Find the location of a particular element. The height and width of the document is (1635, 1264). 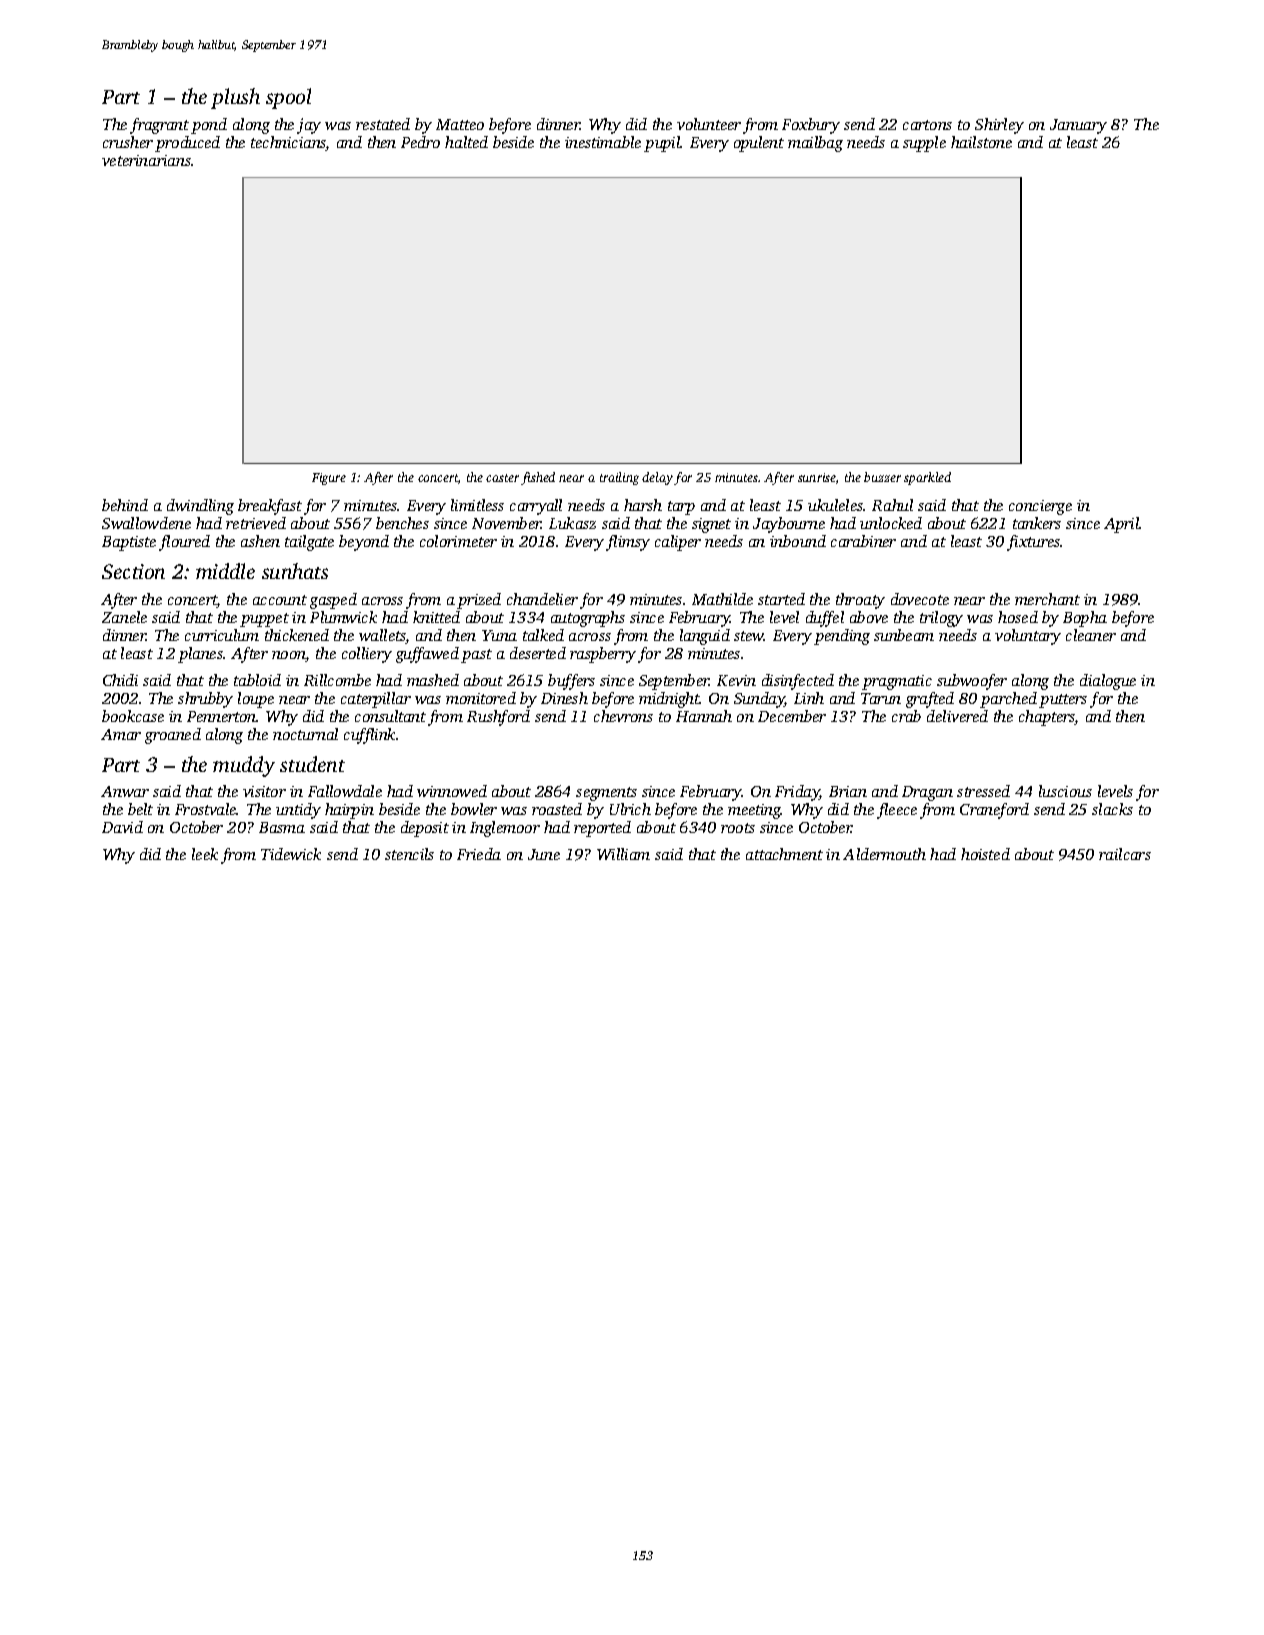

visitor is located at coordinates (264, 791).
